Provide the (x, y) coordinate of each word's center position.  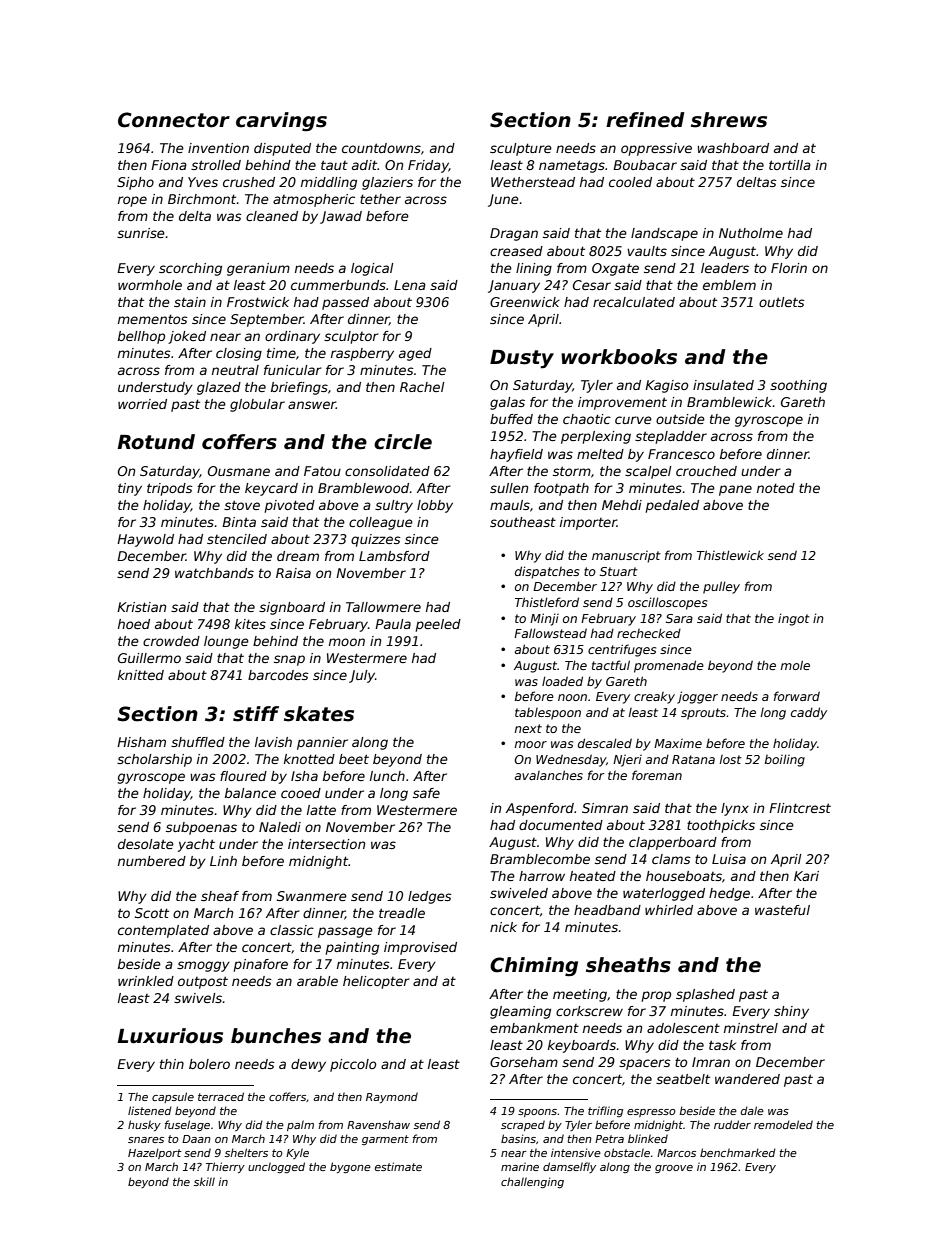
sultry (394, 506)
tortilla (790, 165)
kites (250, 624)
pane (735, 490)
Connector (174, 120)
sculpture (521, 149)
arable (317, 981)
